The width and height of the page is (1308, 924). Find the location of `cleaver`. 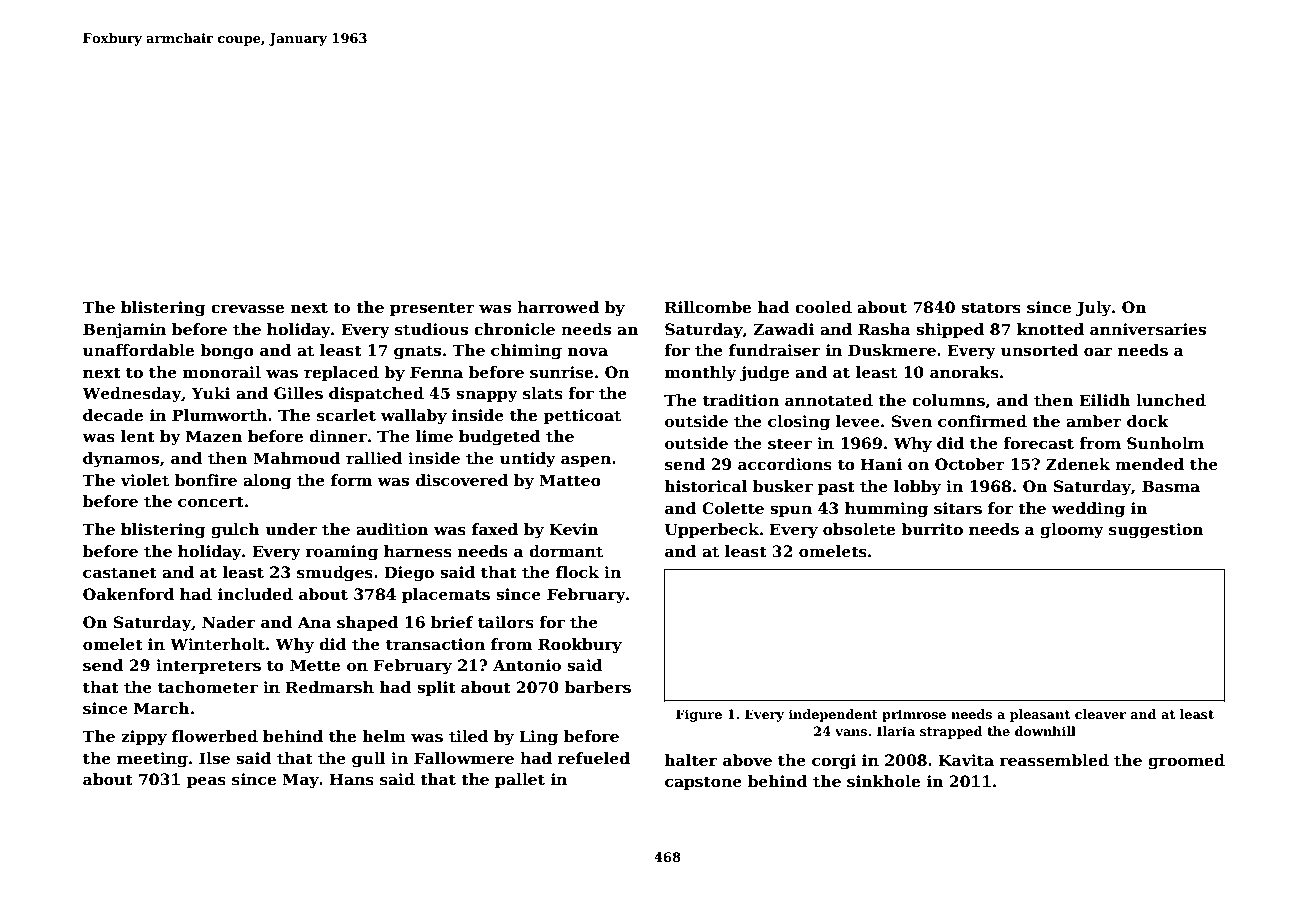

cleaver is located at coordinates (1100, 714).
